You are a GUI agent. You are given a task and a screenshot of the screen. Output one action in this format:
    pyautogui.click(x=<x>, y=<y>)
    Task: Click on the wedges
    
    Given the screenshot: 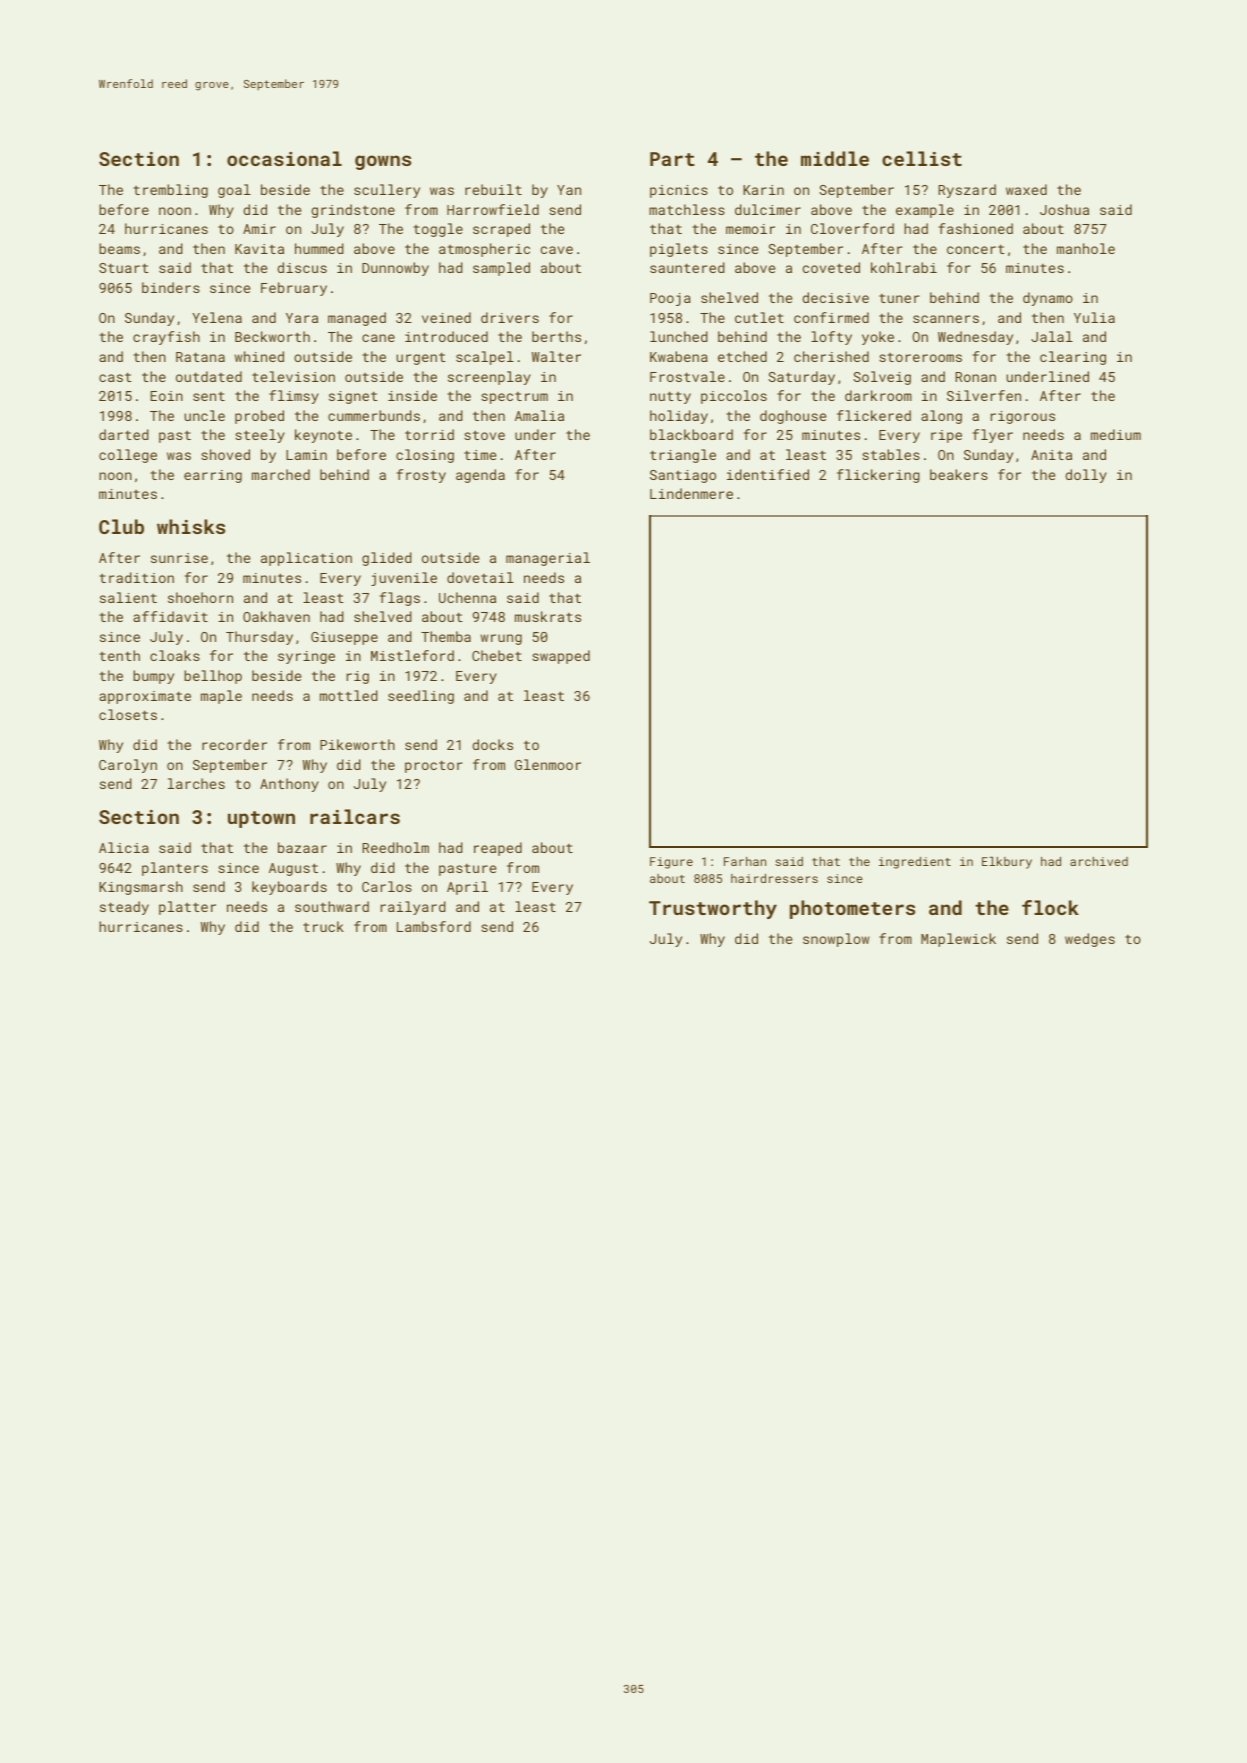 What is the action you would take?
    pyautogui.click(x=1090, y=940)
